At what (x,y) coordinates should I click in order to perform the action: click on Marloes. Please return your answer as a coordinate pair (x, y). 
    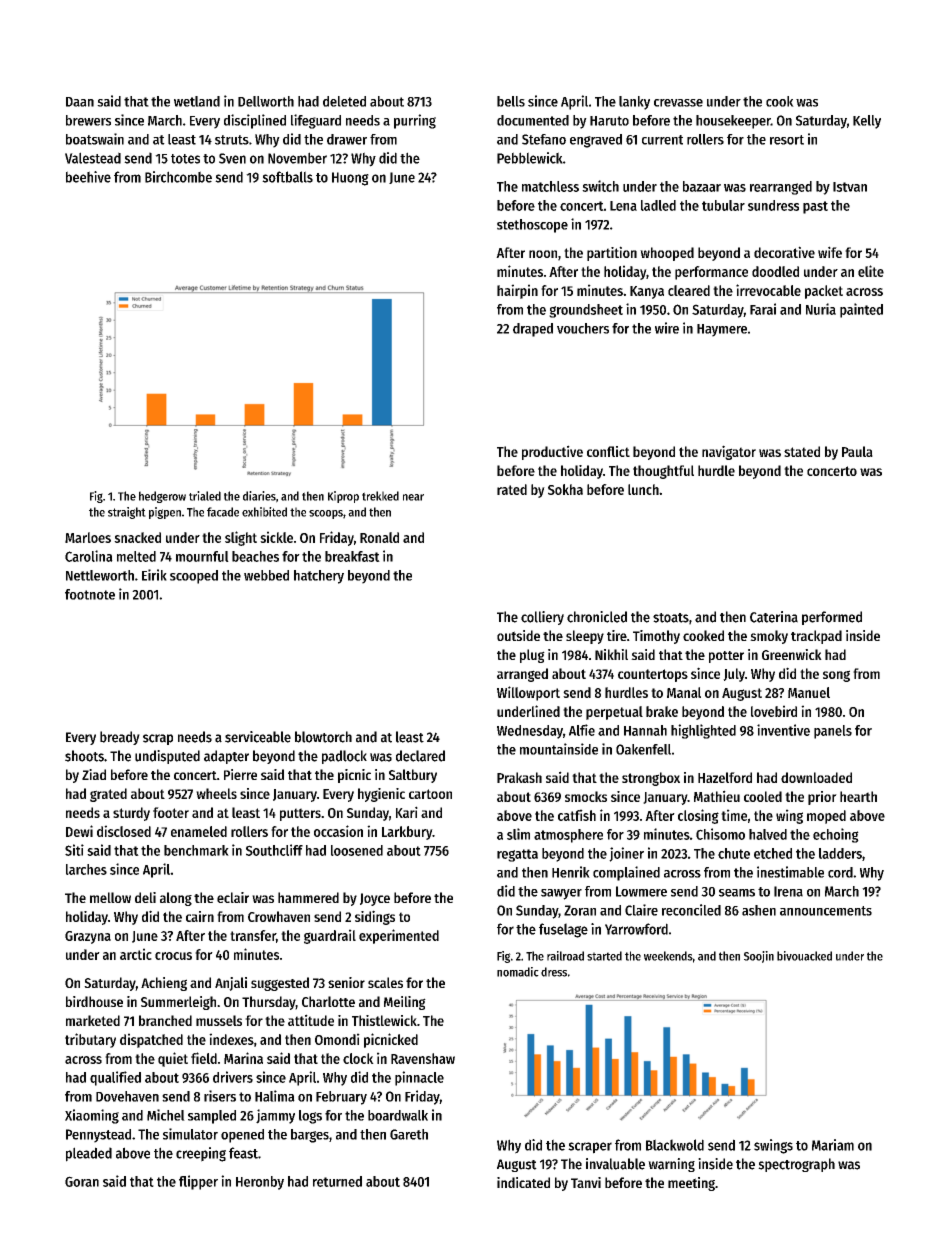
    Looking at the image, I should click on (88, 537).
